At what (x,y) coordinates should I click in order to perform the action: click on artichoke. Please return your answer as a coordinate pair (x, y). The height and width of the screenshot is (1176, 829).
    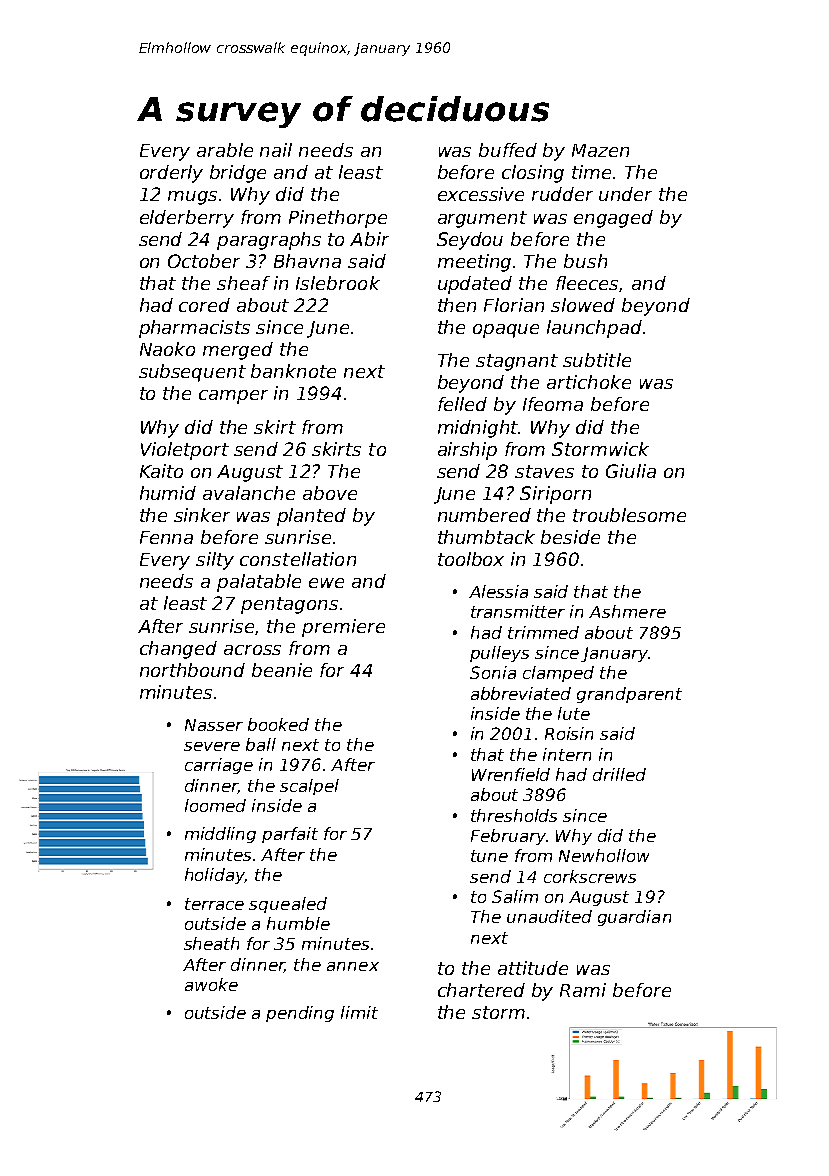
    Looking at the image, I should click on (589, 382).
